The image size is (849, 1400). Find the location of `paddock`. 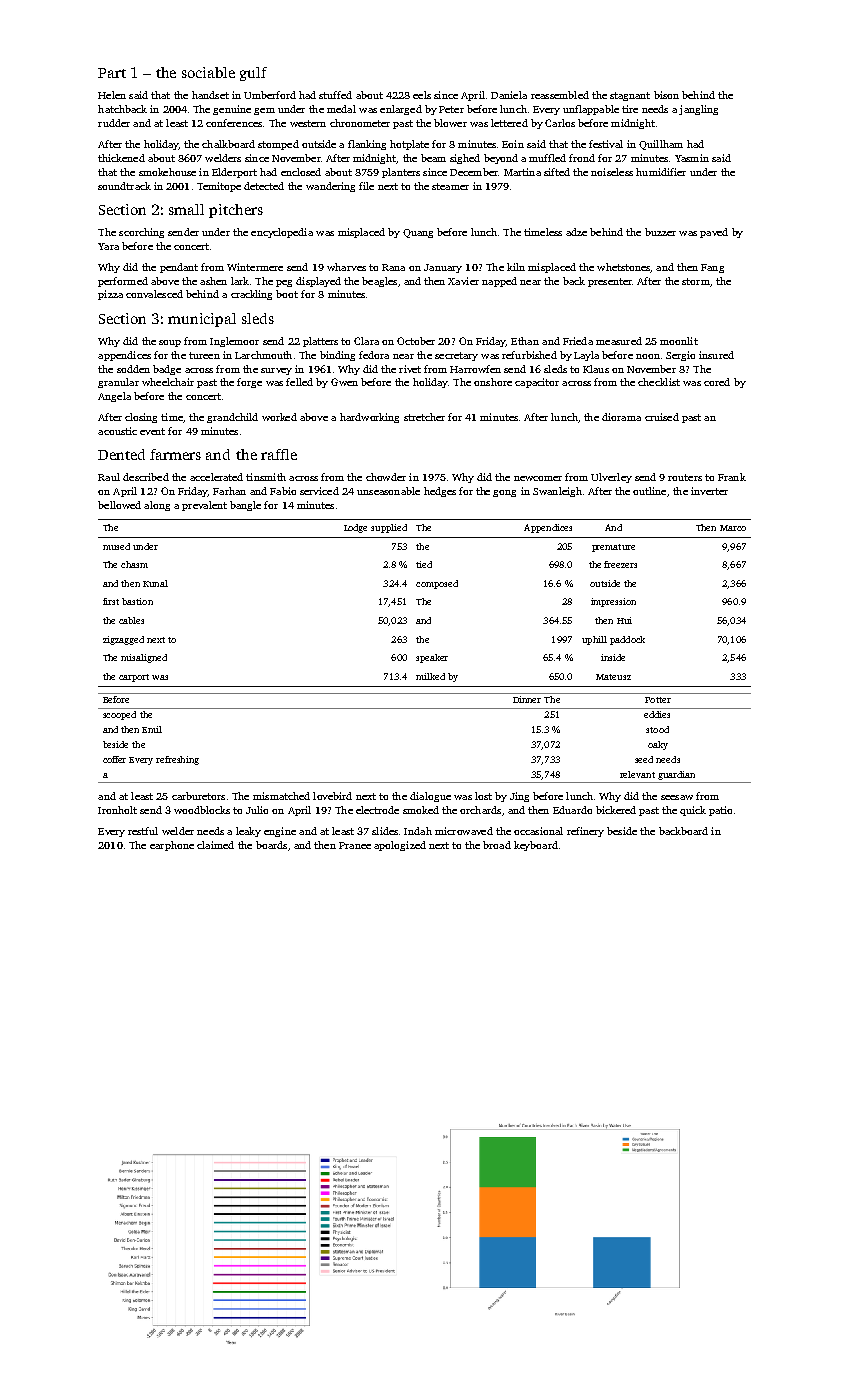

paddock is located at coordinates (627, 640).
